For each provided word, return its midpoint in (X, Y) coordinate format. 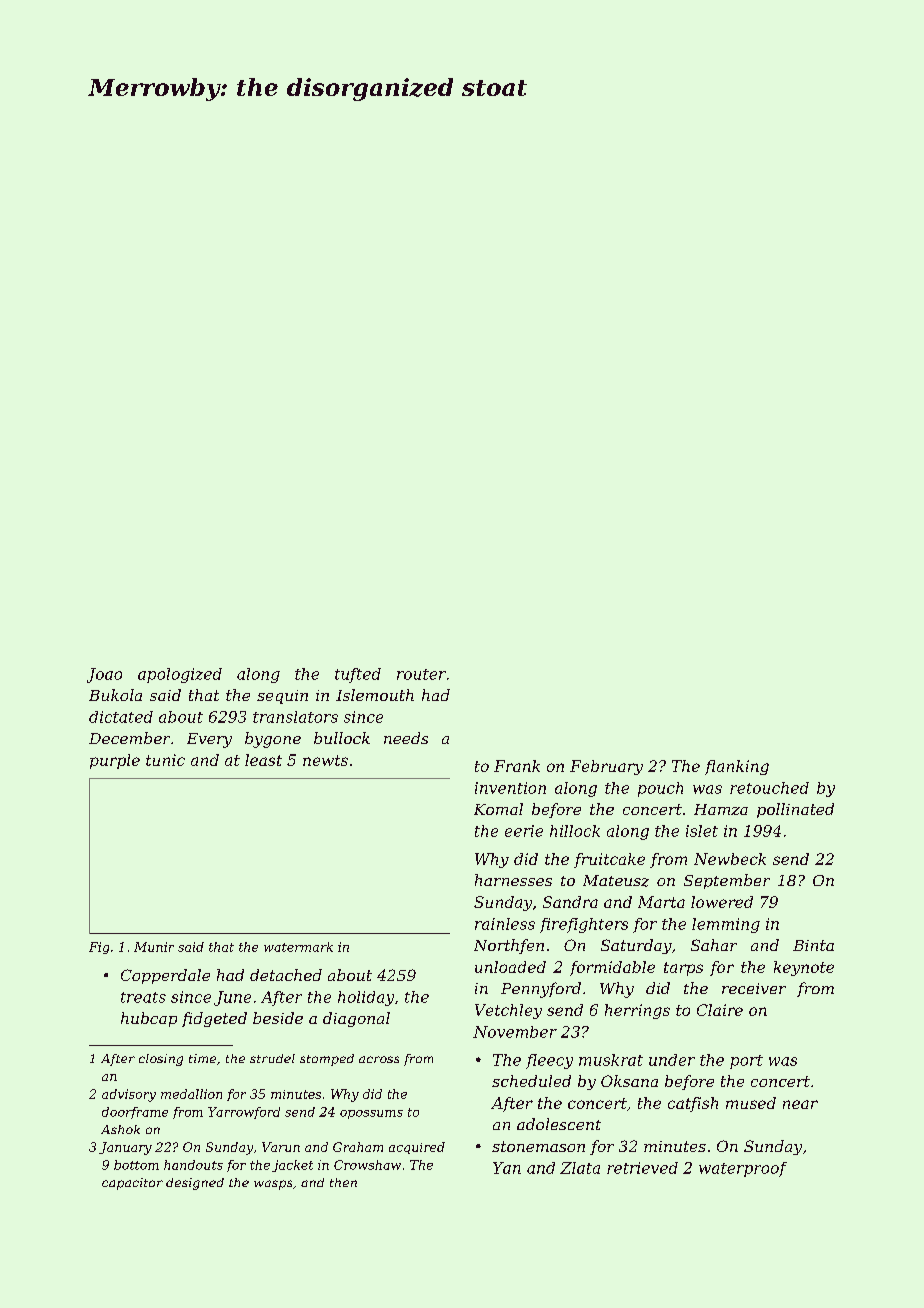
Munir (154, 947)
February (606, 767)
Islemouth (375, 695)
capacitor (132, 1184)
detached (286, 975)
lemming (726, 925)
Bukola (115, 695)
